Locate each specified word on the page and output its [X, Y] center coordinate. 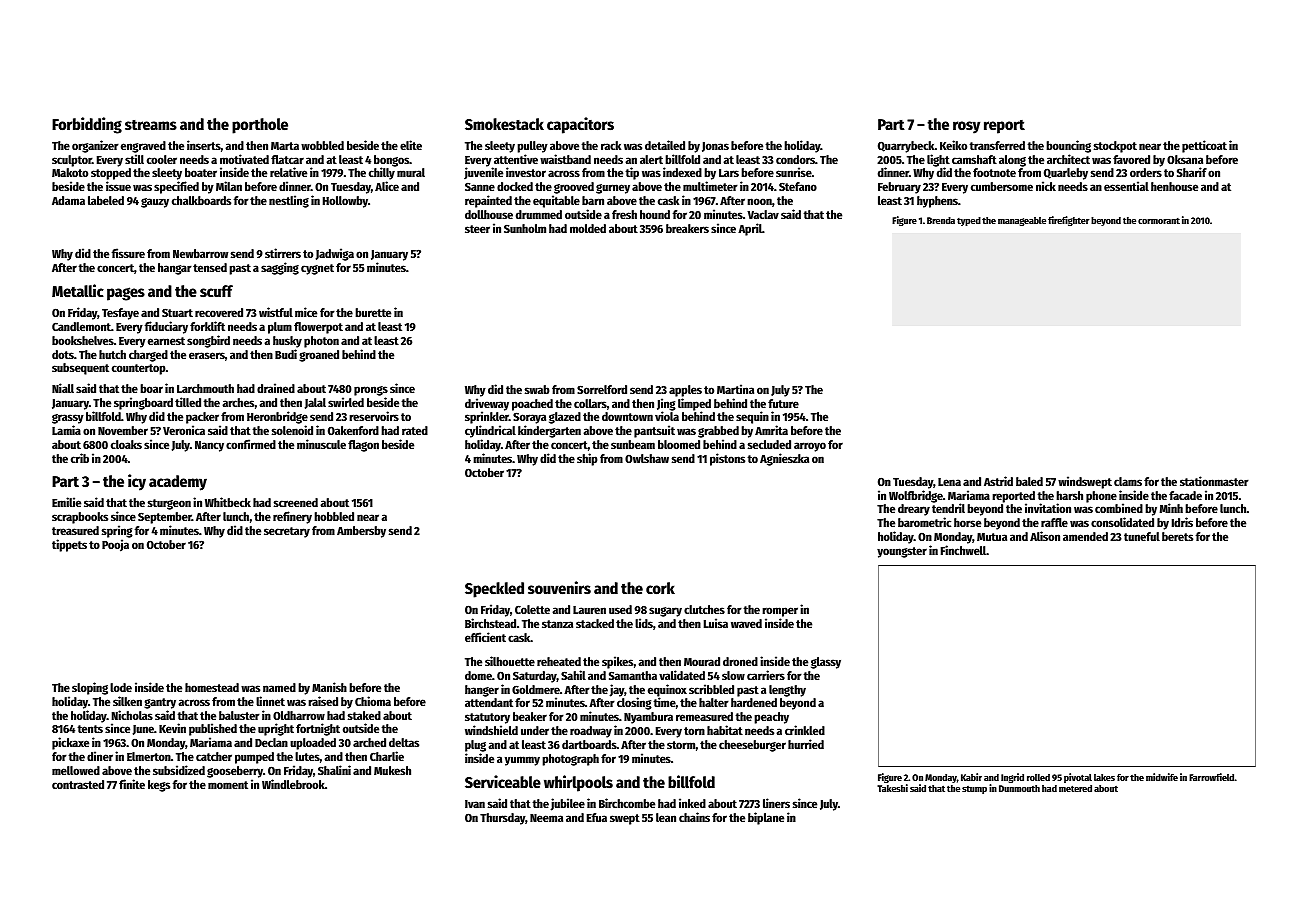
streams [151, 125]
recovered [219, 312]
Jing [666, 404]
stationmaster [1214, 481]
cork [660, 588]
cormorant [1159, 221]
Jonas [715, 147]
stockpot [1115, 147]
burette [373, 312]
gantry [160, 703]
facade [1185, 495]
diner [100, 756]
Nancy [209, 446]
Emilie [66, 502]
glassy [826, 663]
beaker [530, 716]
